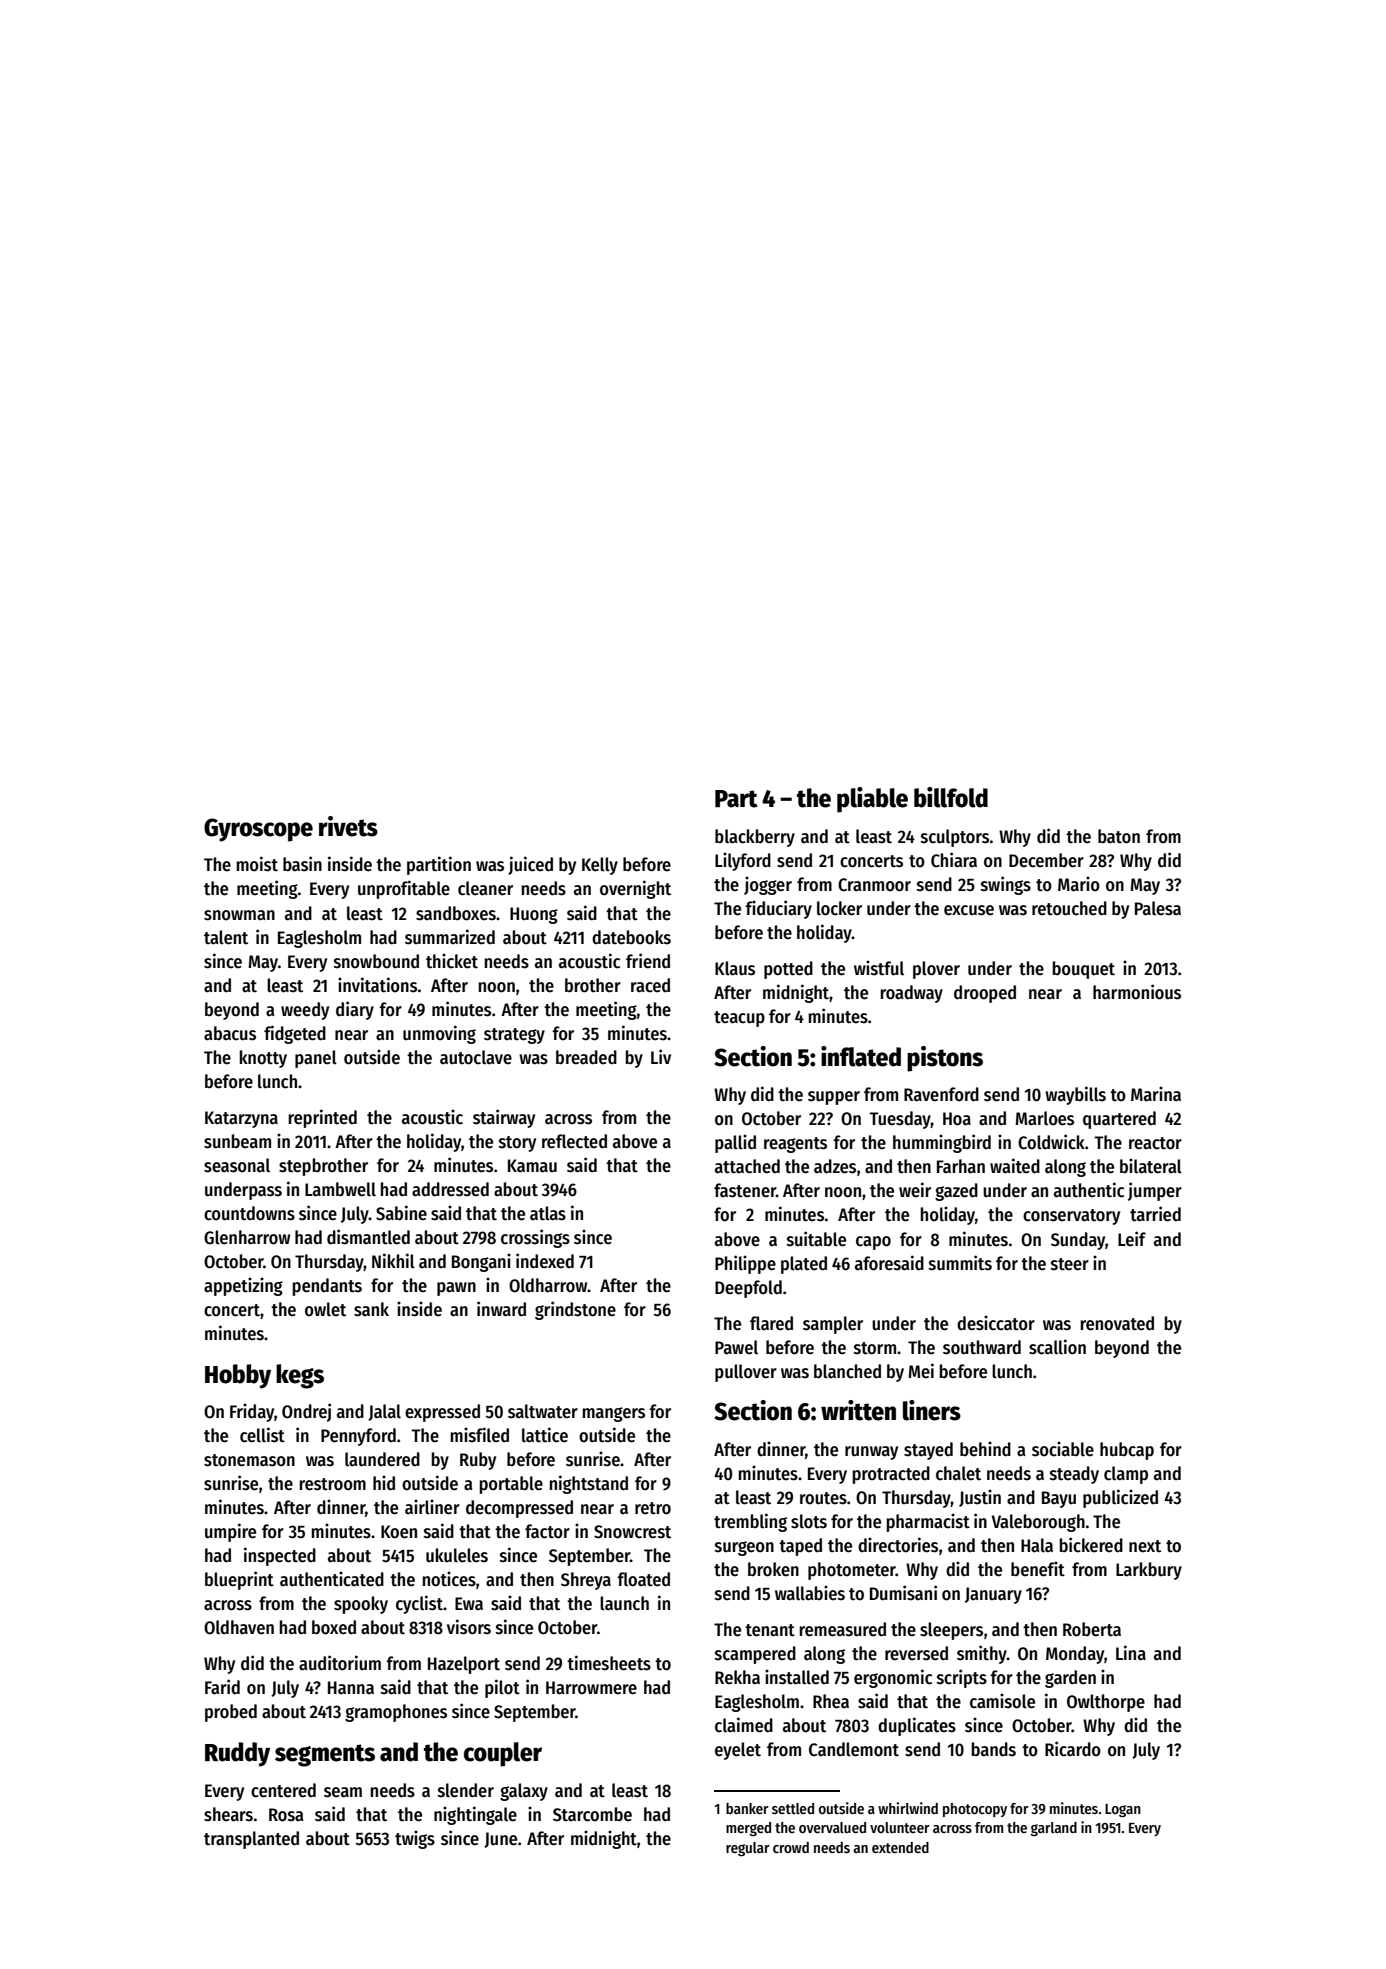 The height and width of the page is (1969, 1386). I want to click on wistful, so click(879, 968).
